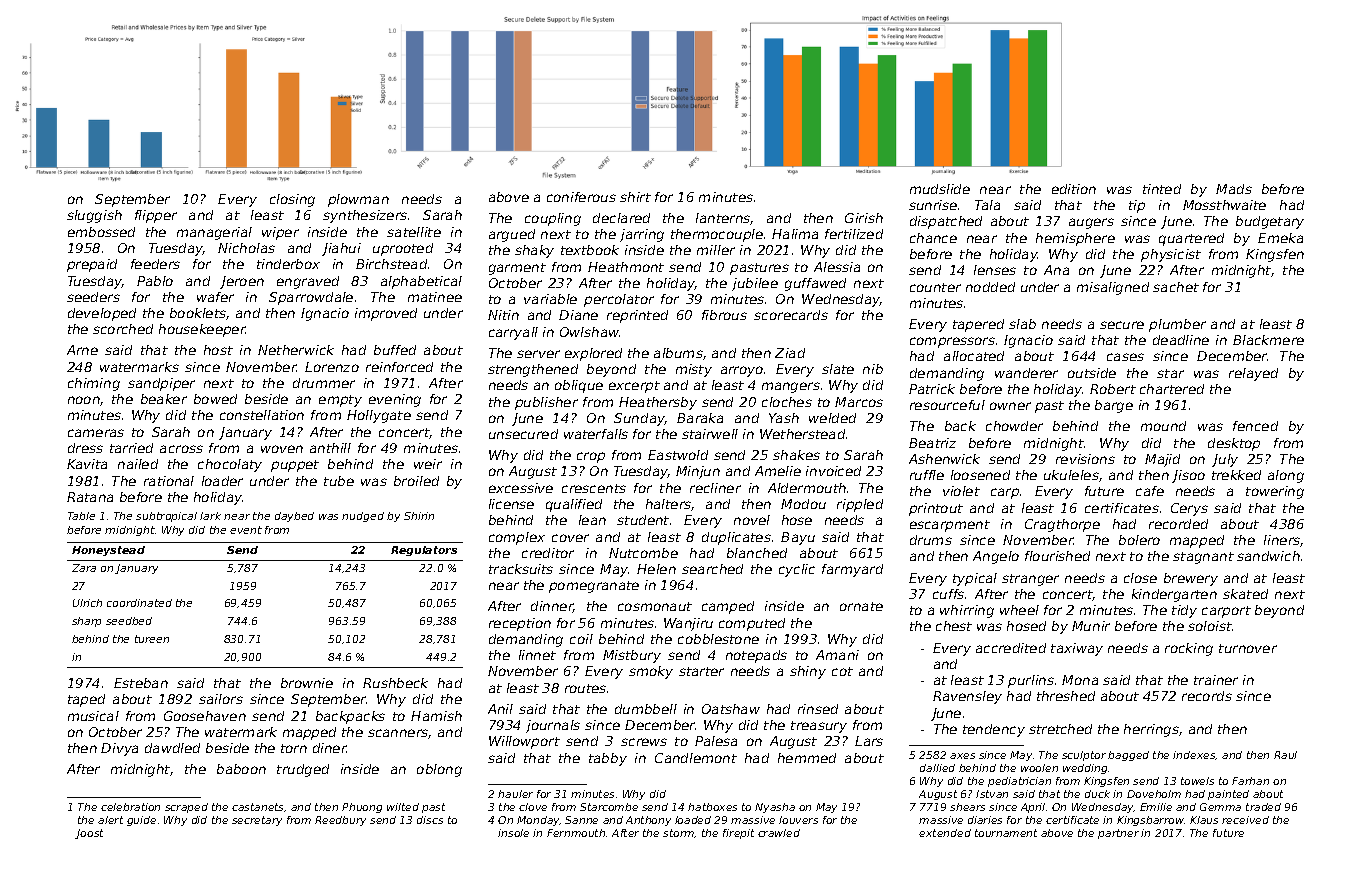 This document has width=1372, height=887. Describe the element at coordinates (1162, 189) in the document. I see `tinted` at that location.
